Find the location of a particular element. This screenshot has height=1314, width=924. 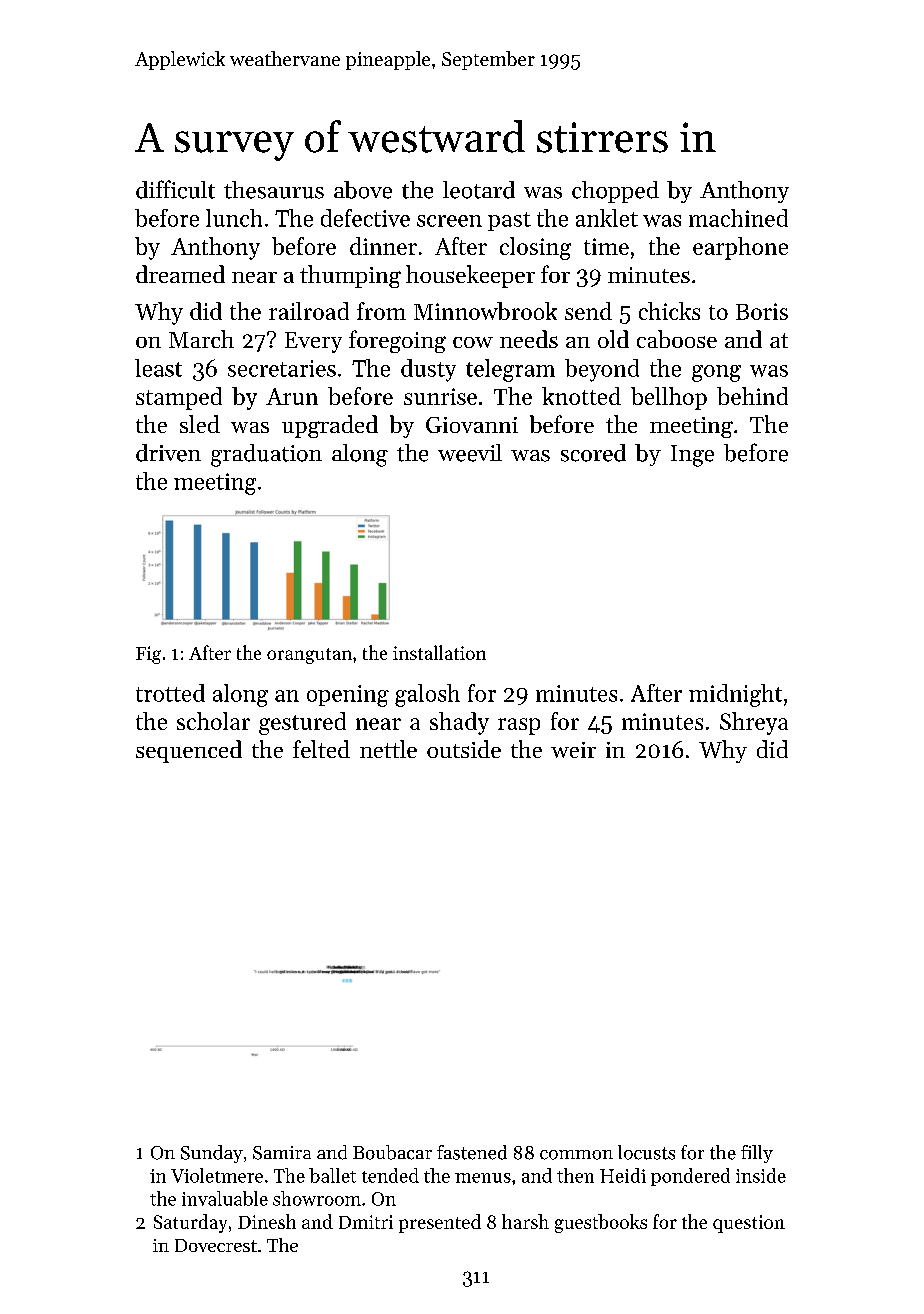

cow is located at coordinates (473, 342).
